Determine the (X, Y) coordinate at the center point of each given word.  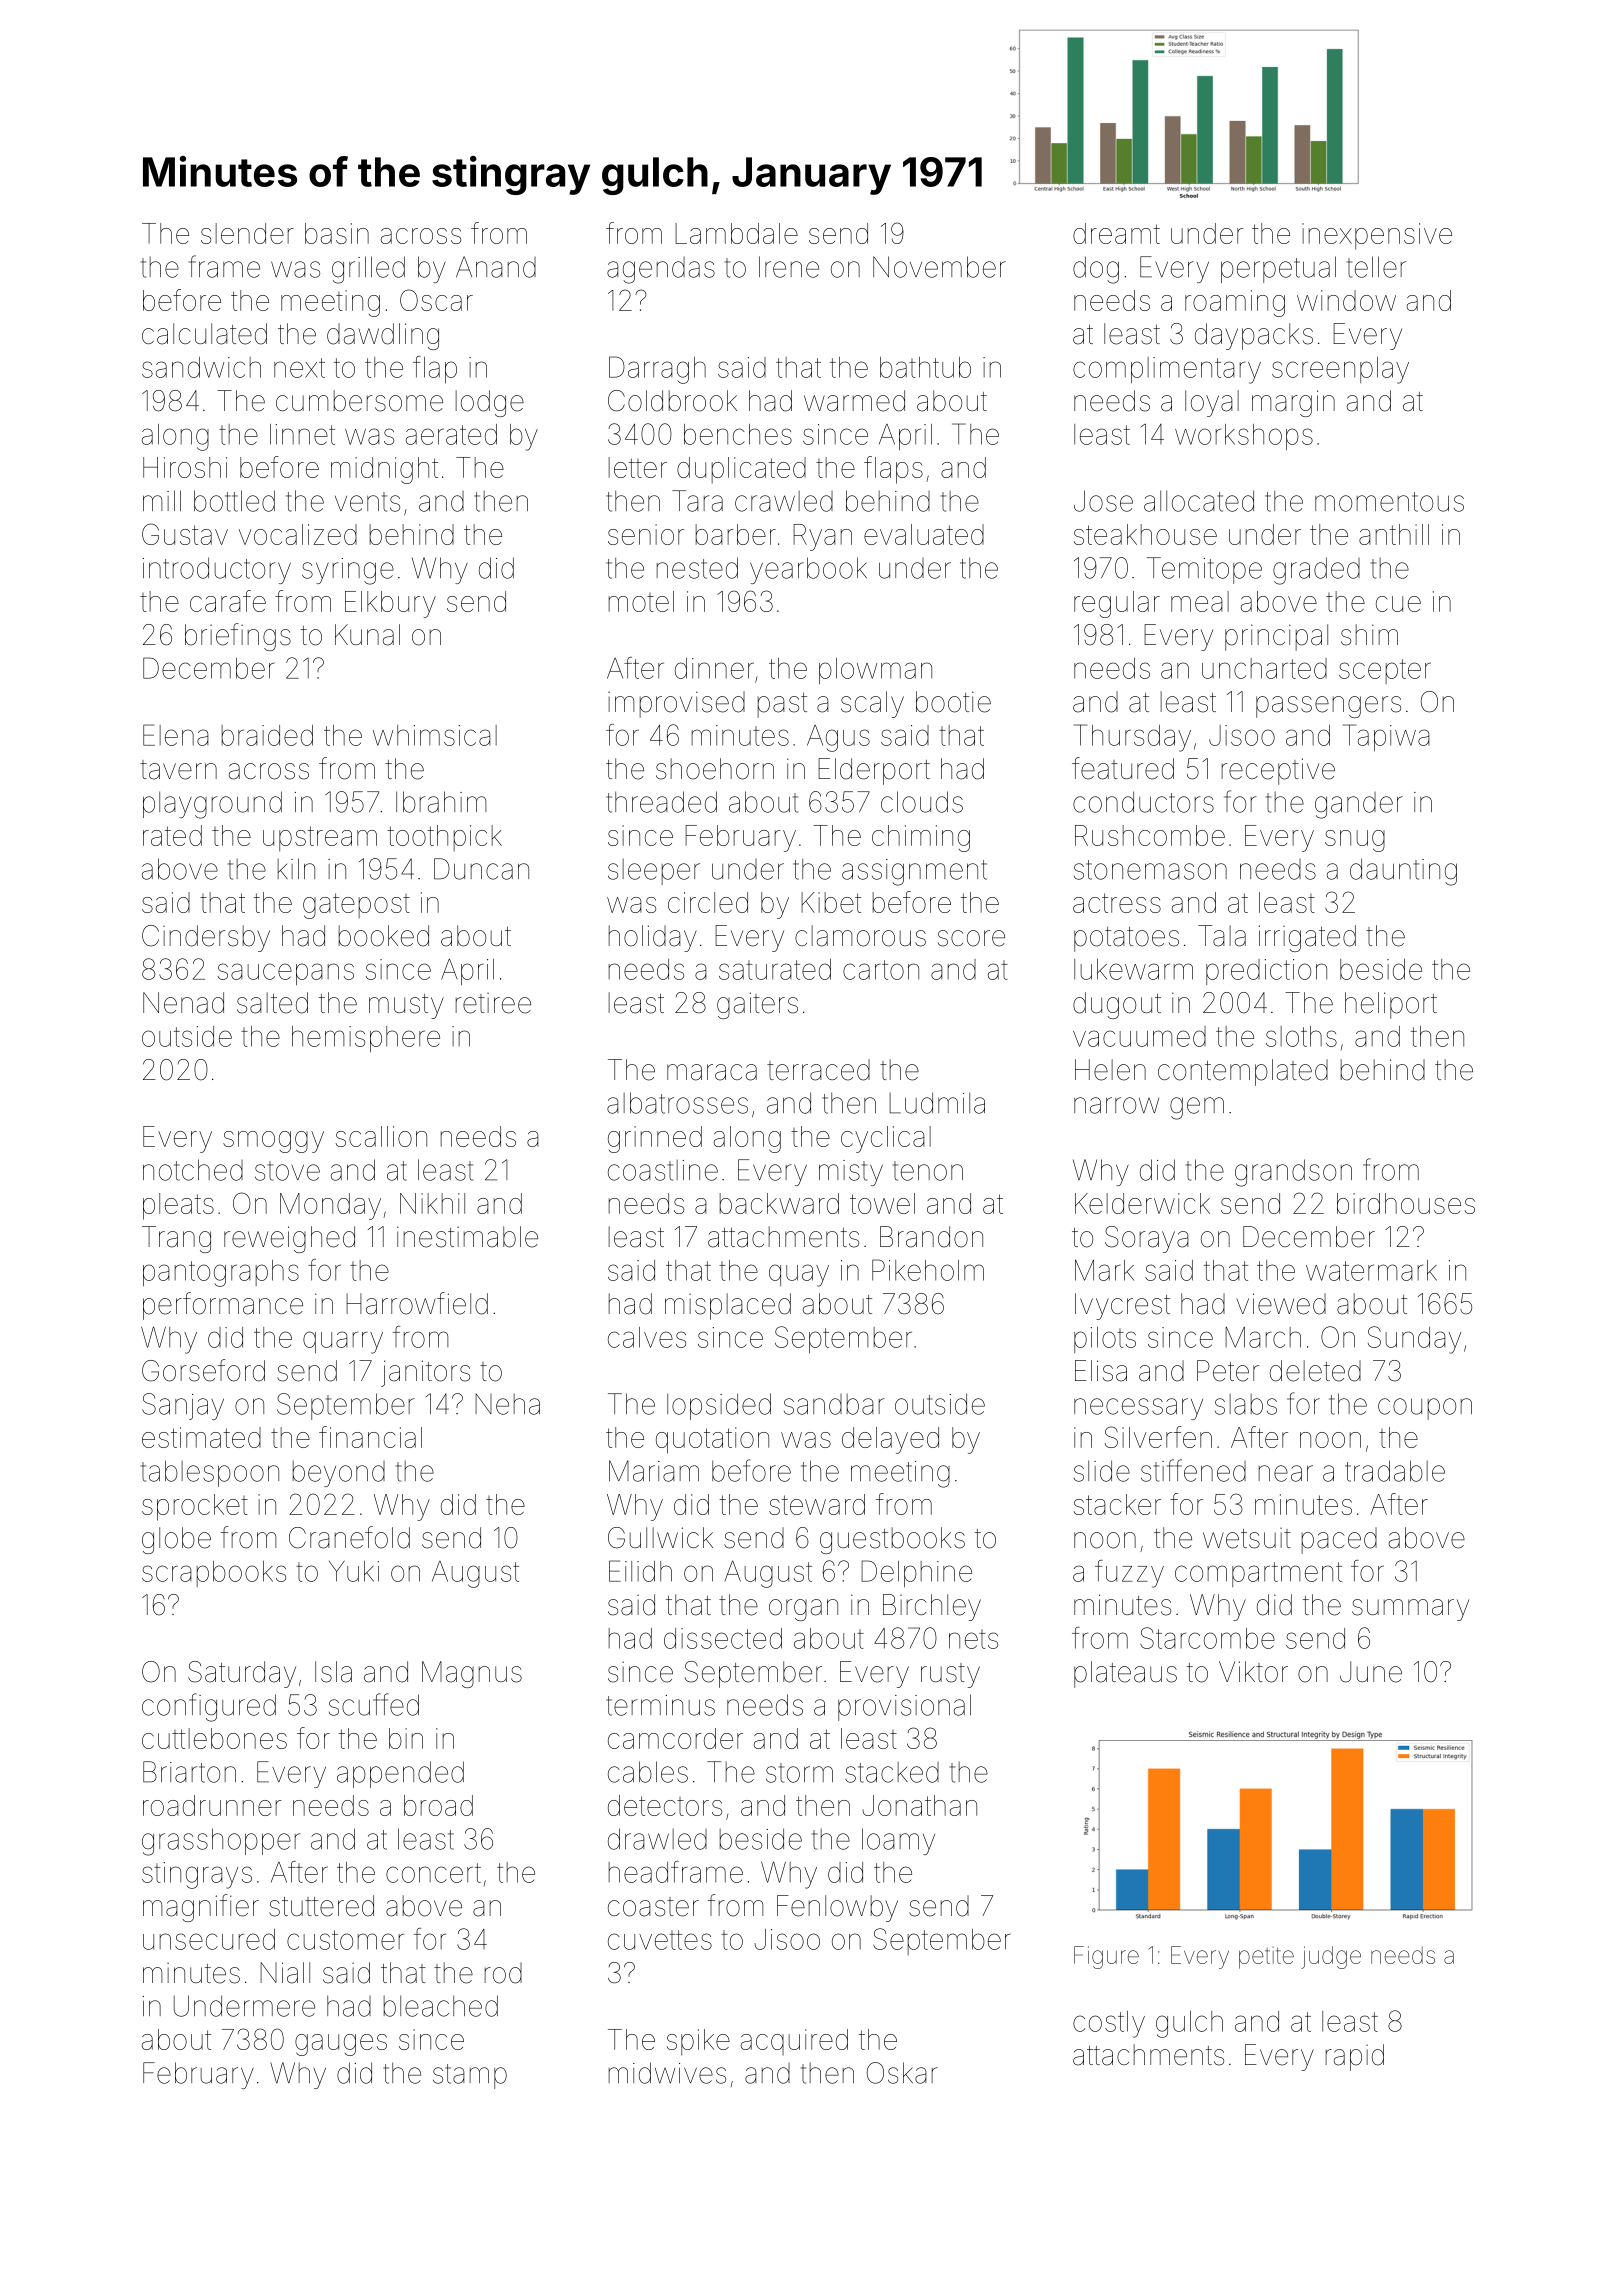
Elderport (874, 771)
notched (193, 1170)
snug (1355, 841)
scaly (872, 704)
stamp (470, 2076)
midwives (667, 2073)
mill (162, 500)
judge (1331, 1957)
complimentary (1167, 370)
